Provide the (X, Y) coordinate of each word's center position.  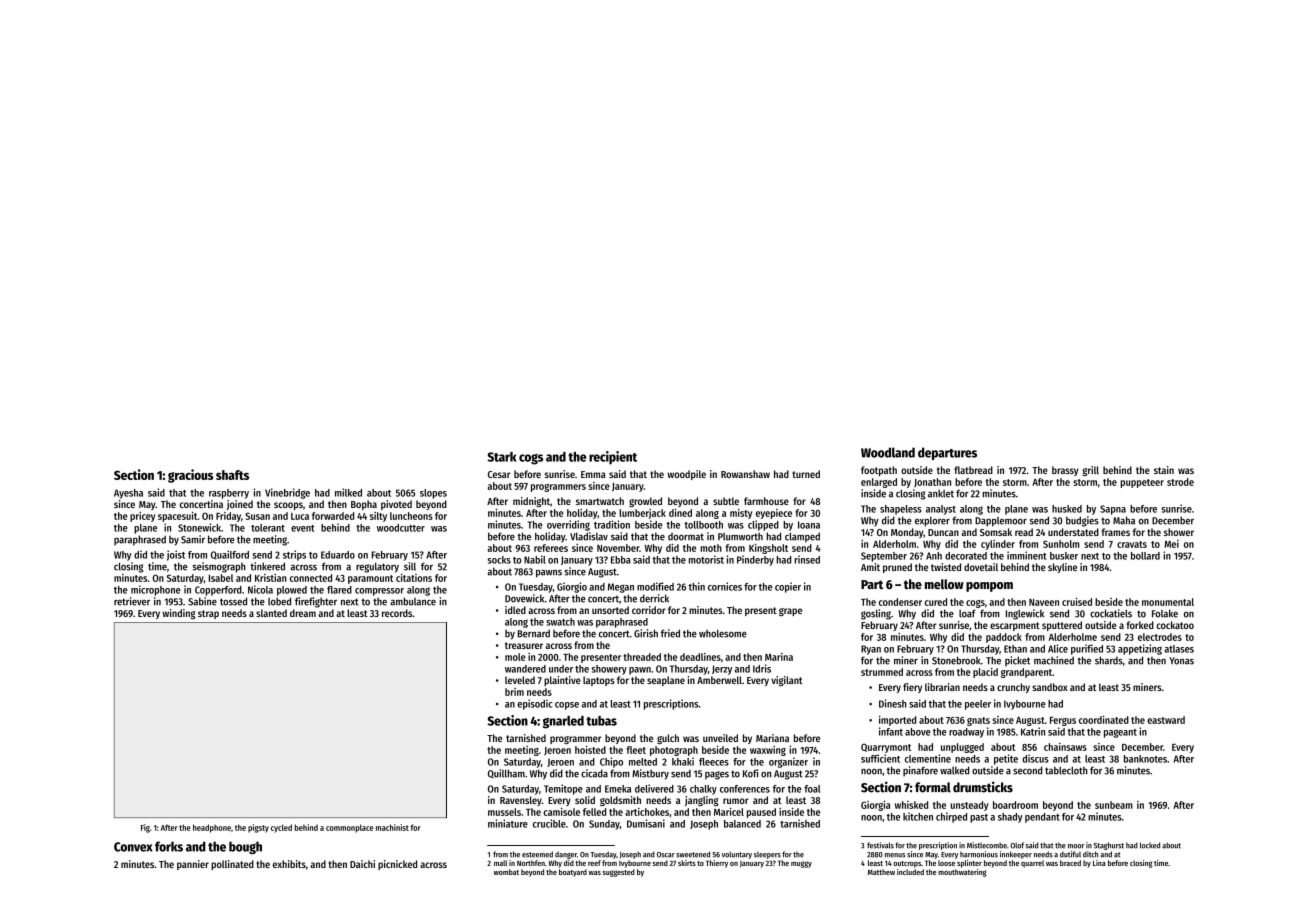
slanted (271, 613)
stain (1164, 470)
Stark (502, 457)
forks (169, 846)
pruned (897, 568)
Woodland (888, 452)
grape (790, 612)
